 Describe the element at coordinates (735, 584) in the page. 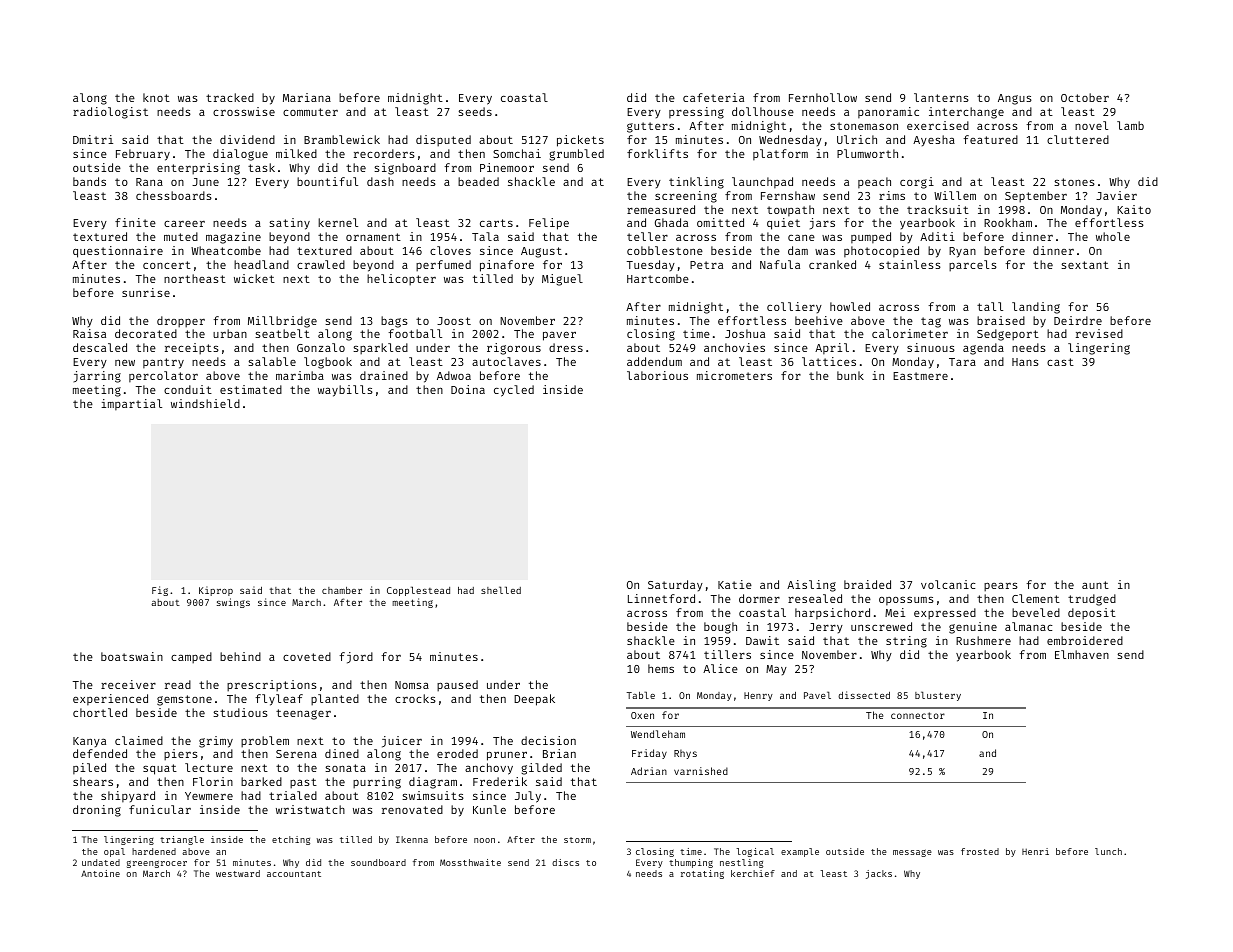

I see `Katie` at that location.
